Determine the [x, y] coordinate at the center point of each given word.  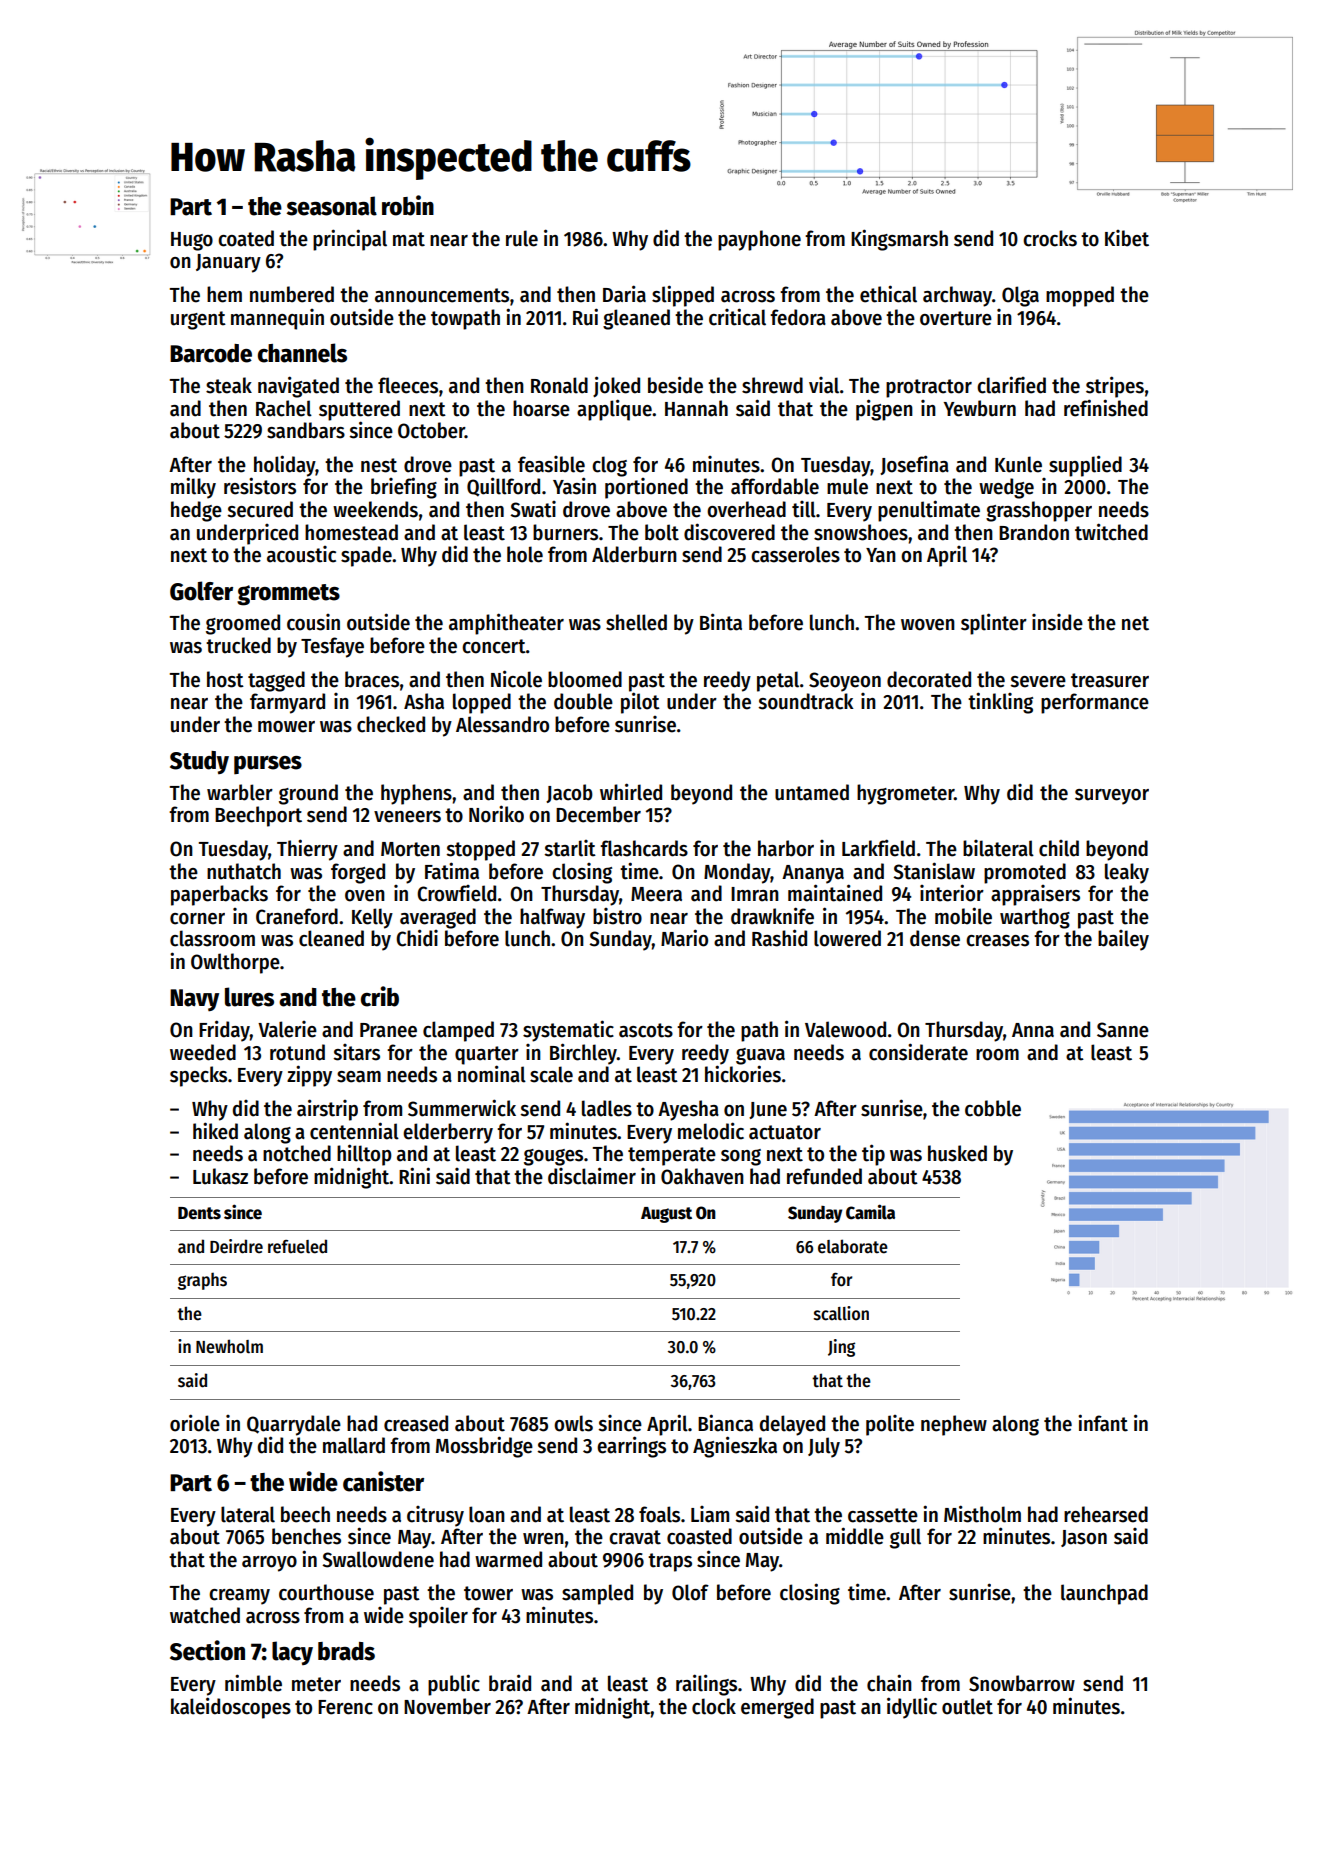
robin [408, 205]
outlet [967, 1706]
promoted [1025, 873]
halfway [552, 918]
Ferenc [345, 1707]
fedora [798, 317]
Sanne [1123, 1030]
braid [510, 1683]
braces [372, 679]
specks [198, 1076]
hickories [743, 1074]
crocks [1050, 238]
